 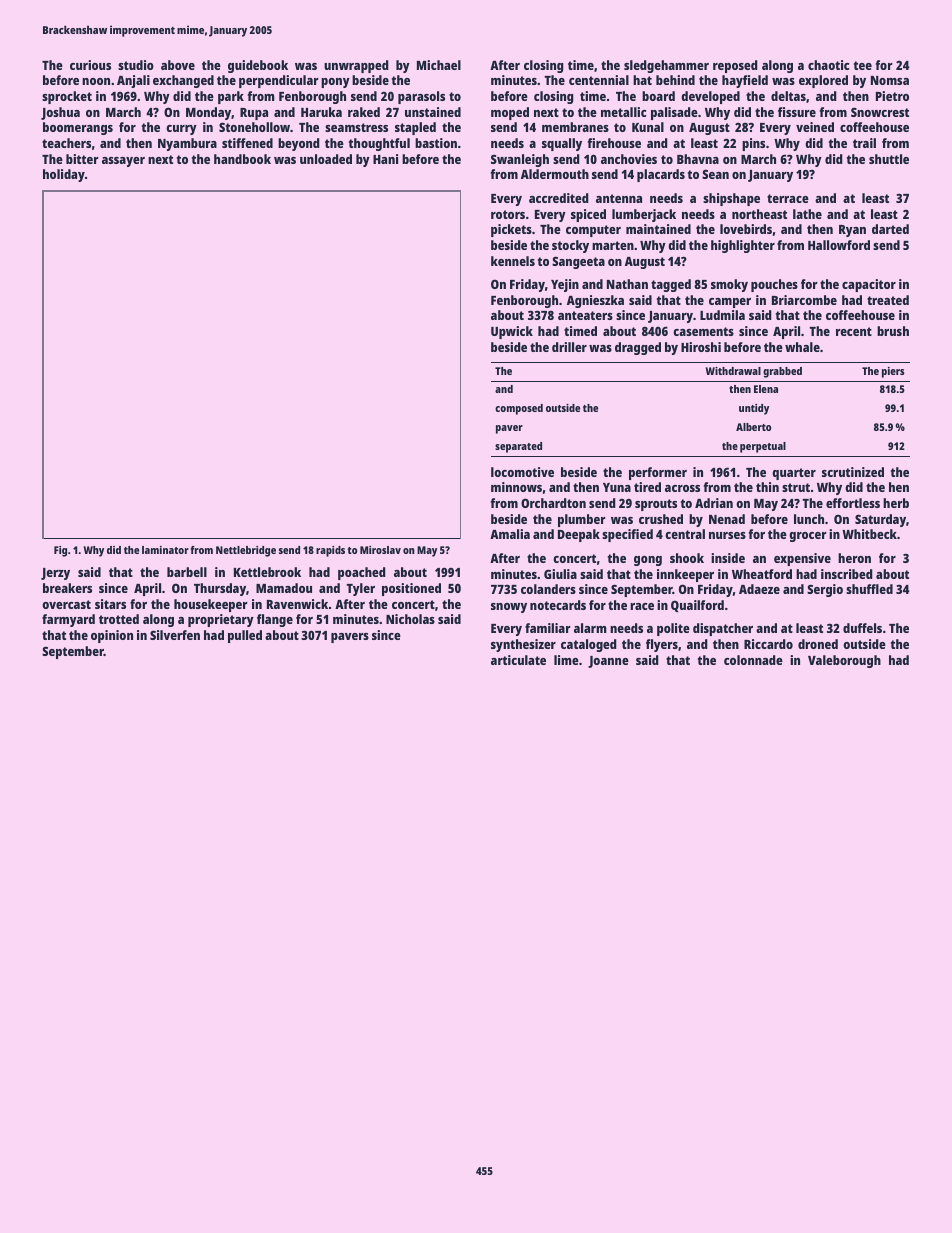 What do you see at coordinates (844, 661) in the image?
I see `Valeborough` at bounding box center [844, 661].
